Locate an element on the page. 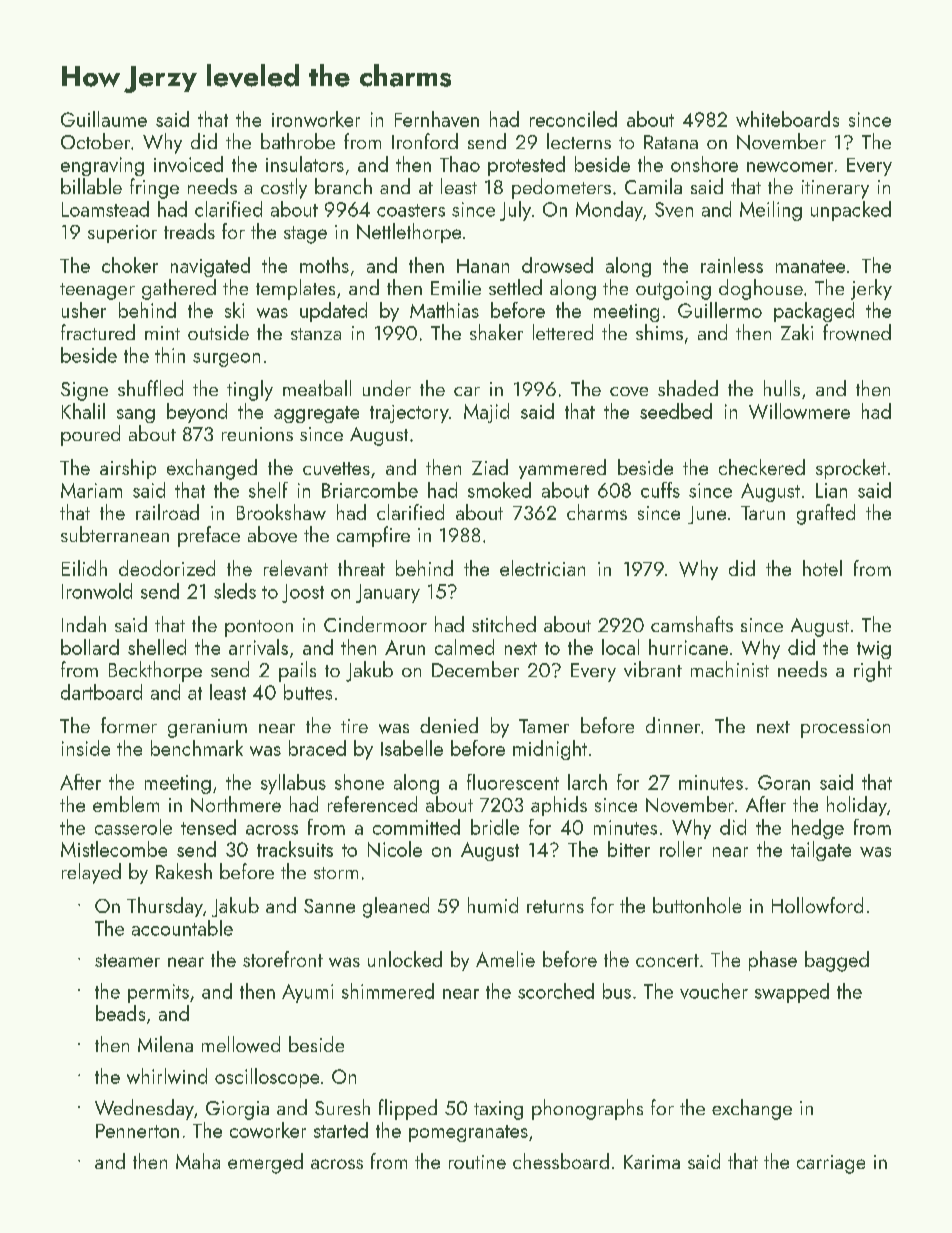 The height and width of the image is (1233, 952). Amelie is located at coordinates (505, 959).
